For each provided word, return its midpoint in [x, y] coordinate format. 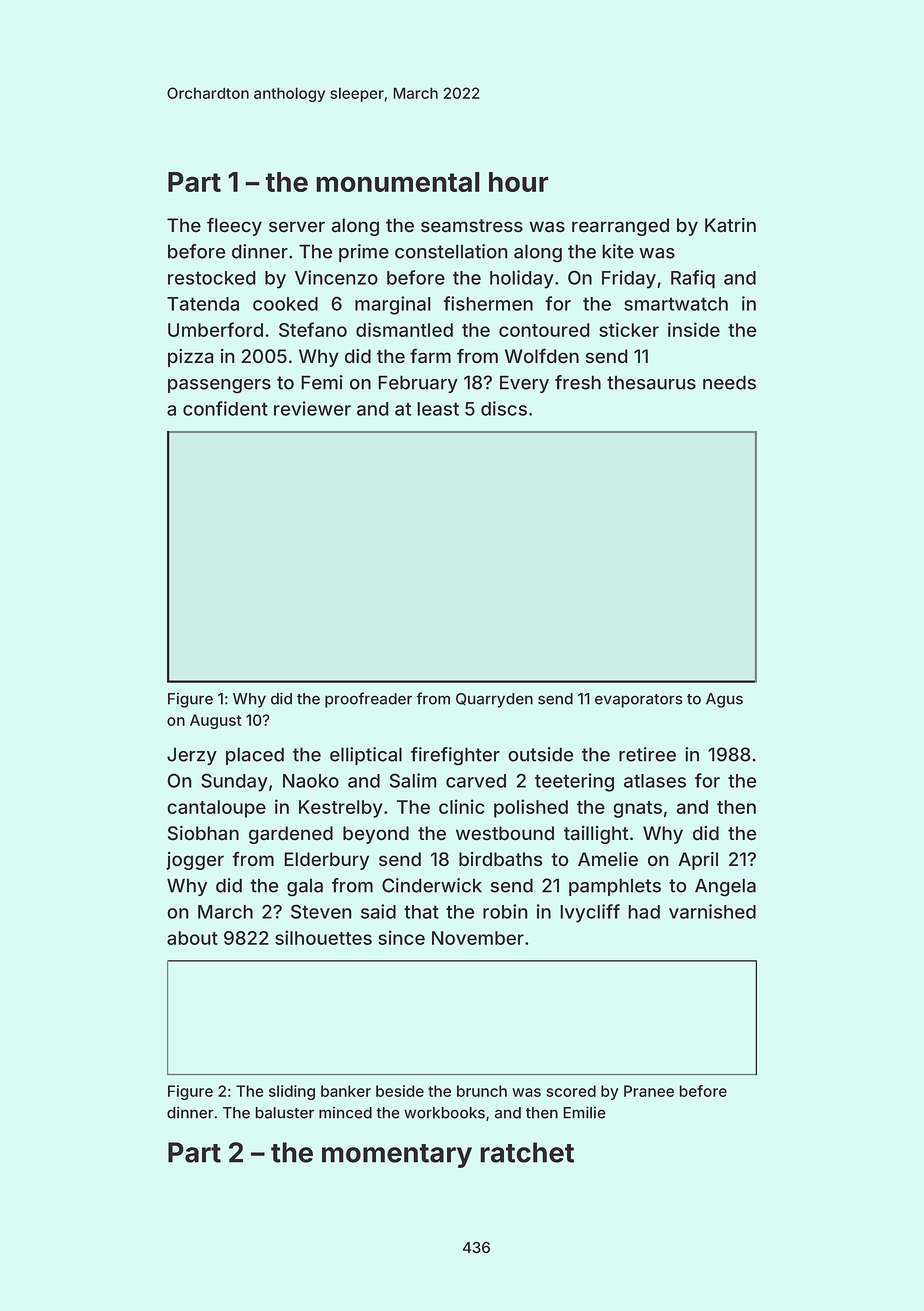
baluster [284, 1113]
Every [524, 384]
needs [729, 382]
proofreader [368, 700]
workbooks [444, 1113]
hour [519, 182]
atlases [655, 781]
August [216, 721]
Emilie [584, 1112]
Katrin [730, 225]
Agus [724, 700]
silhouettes [323, 937]
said [378, 911]
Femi [322, 382]
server [297, 227]
